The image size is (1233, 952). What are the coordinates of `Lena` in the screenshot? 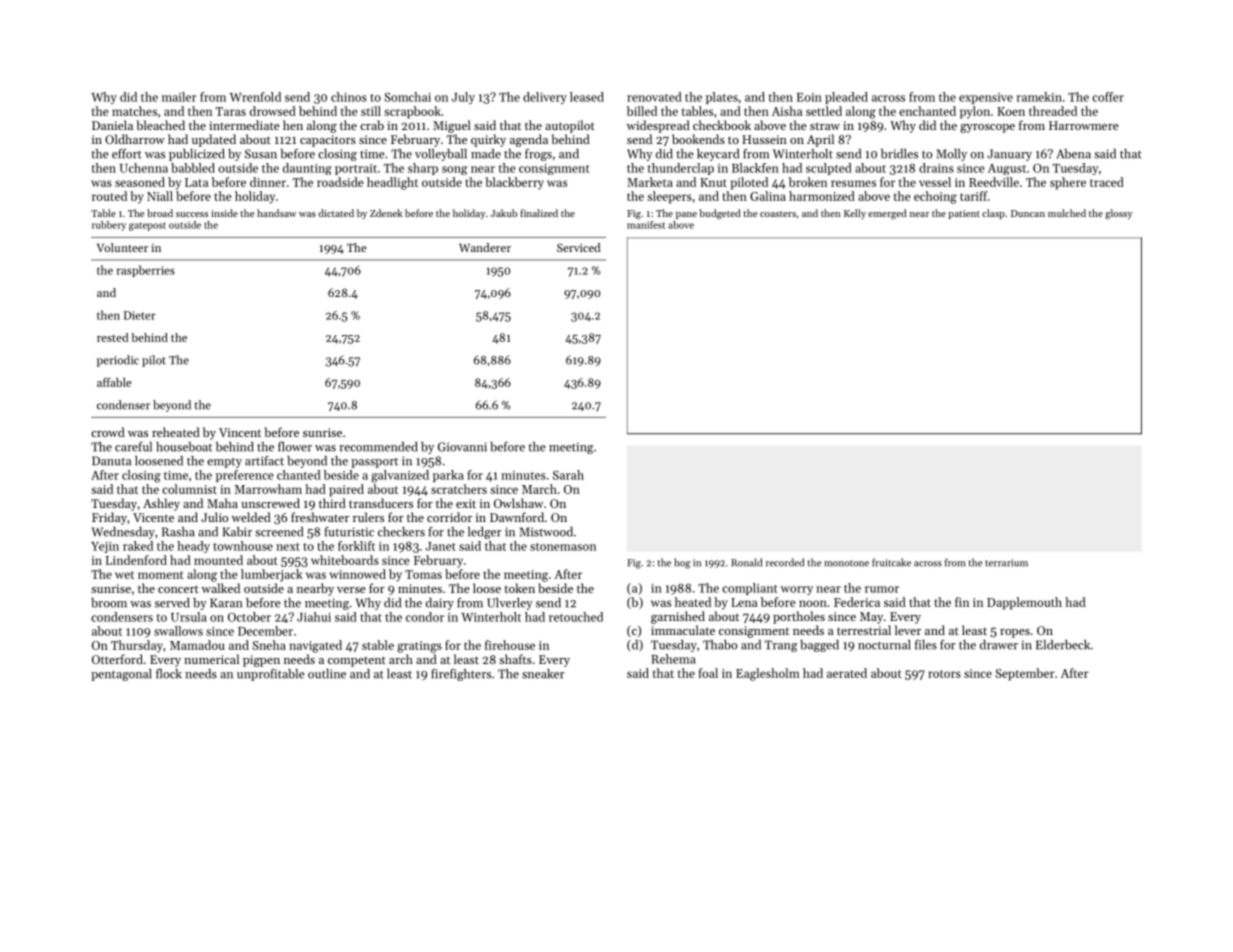 It's located at (744, 602).
